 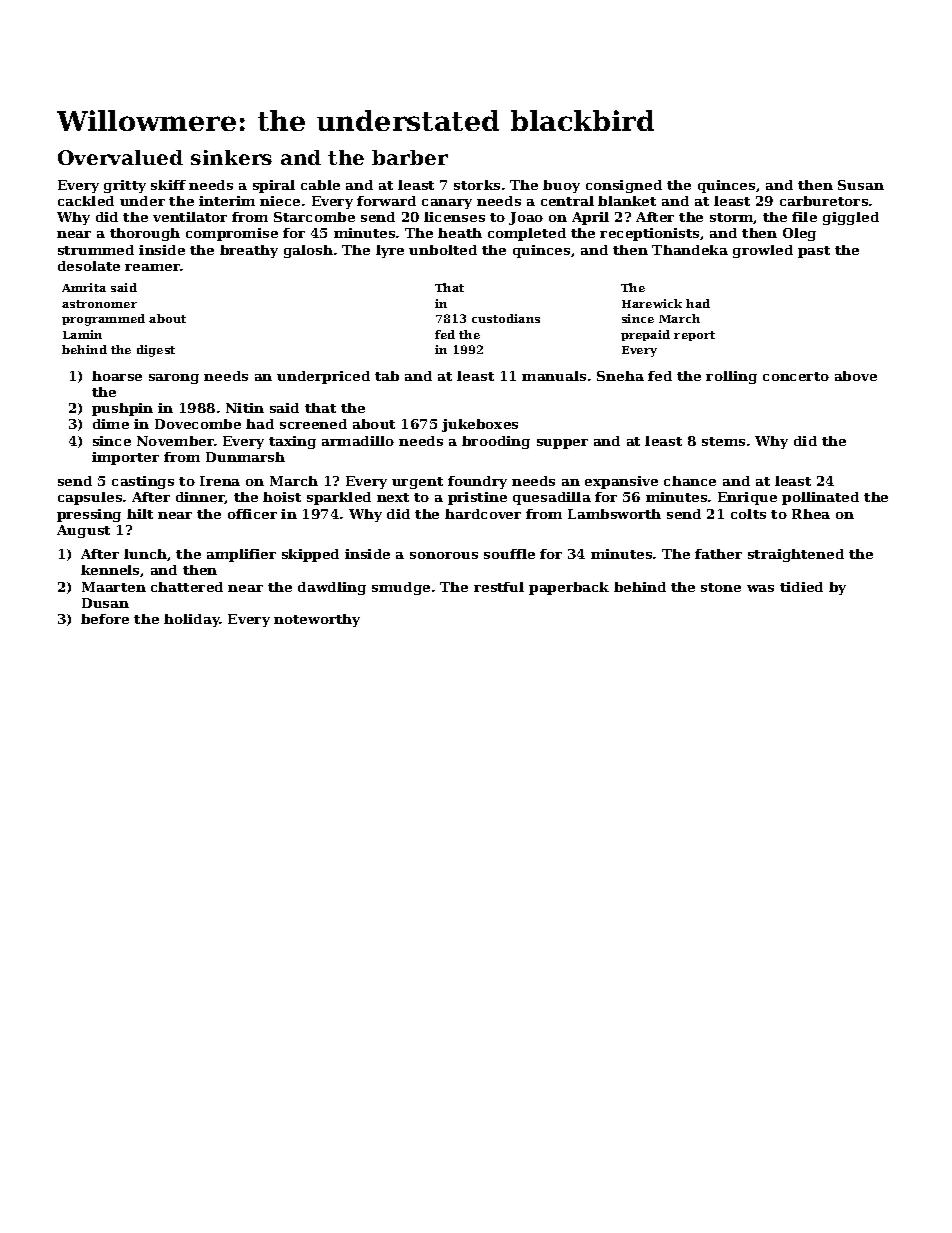 What do you see at coordinates (117, 376) in the document?
I see `hoarse` at bounding box center [117, 376].
